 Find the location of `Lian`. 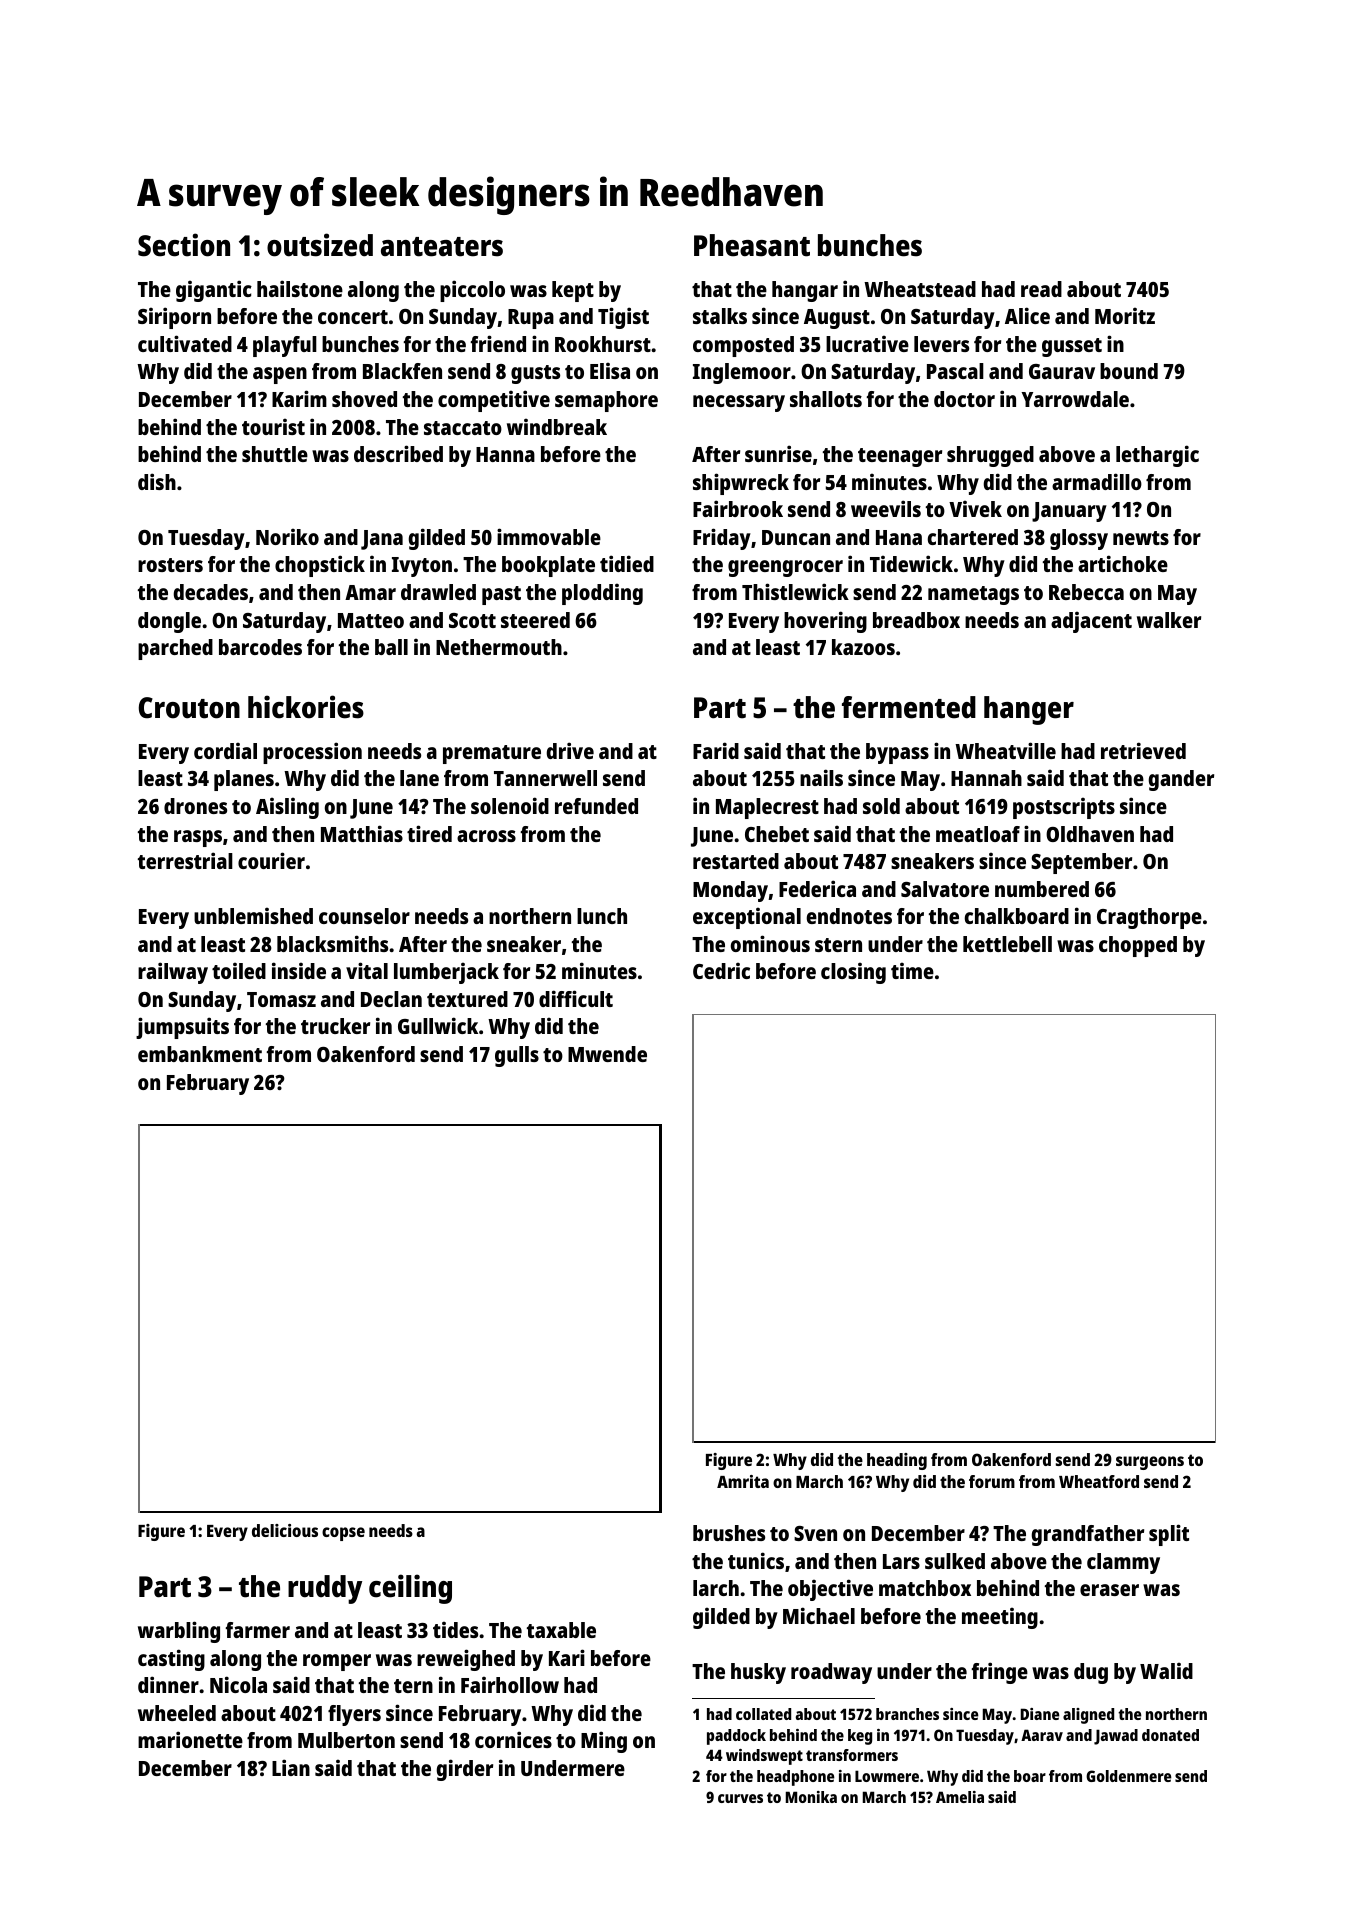

Lian is located at coordinates (291, 1767).
